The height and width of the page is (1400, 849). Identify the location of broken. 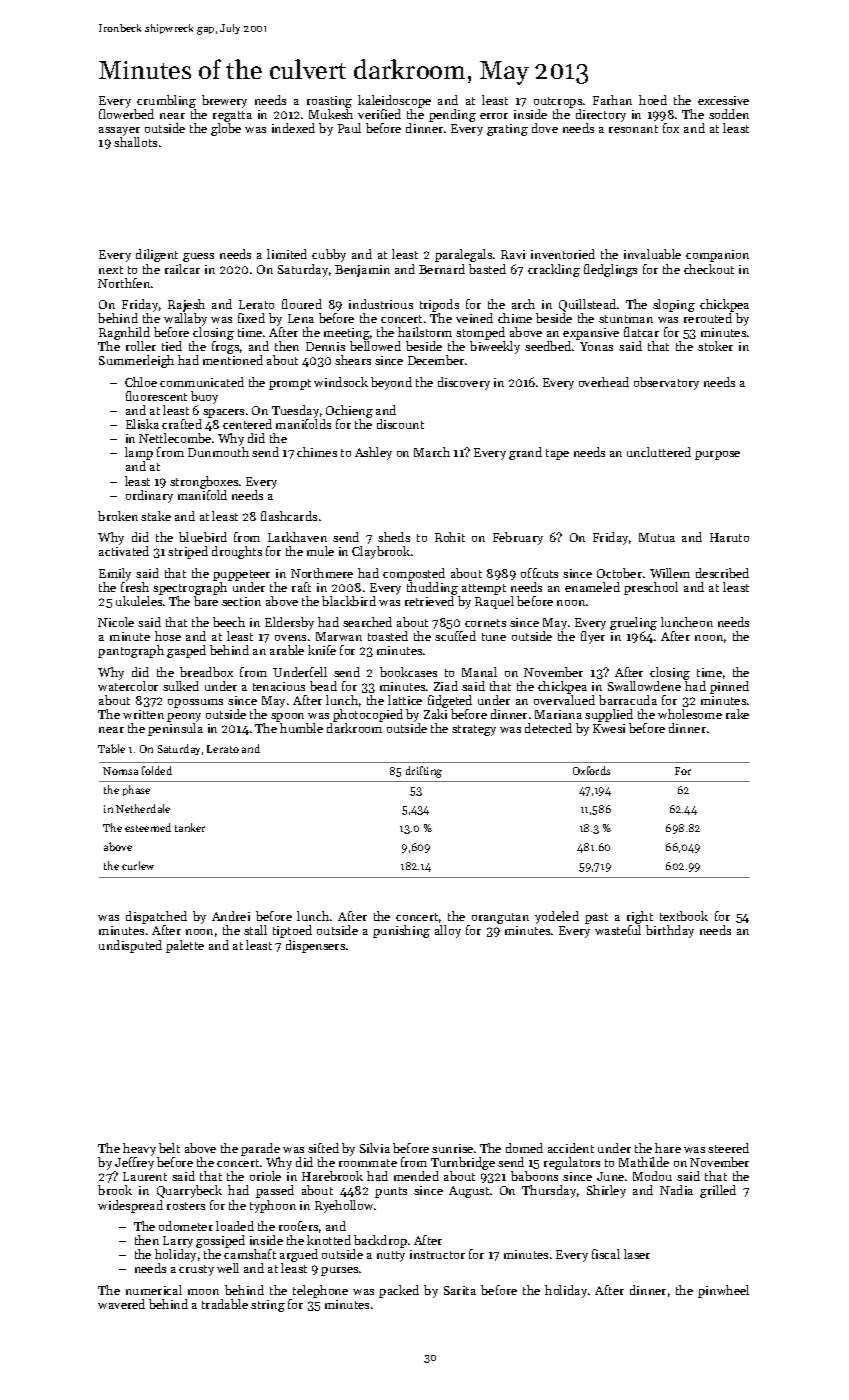
(118, 516).
